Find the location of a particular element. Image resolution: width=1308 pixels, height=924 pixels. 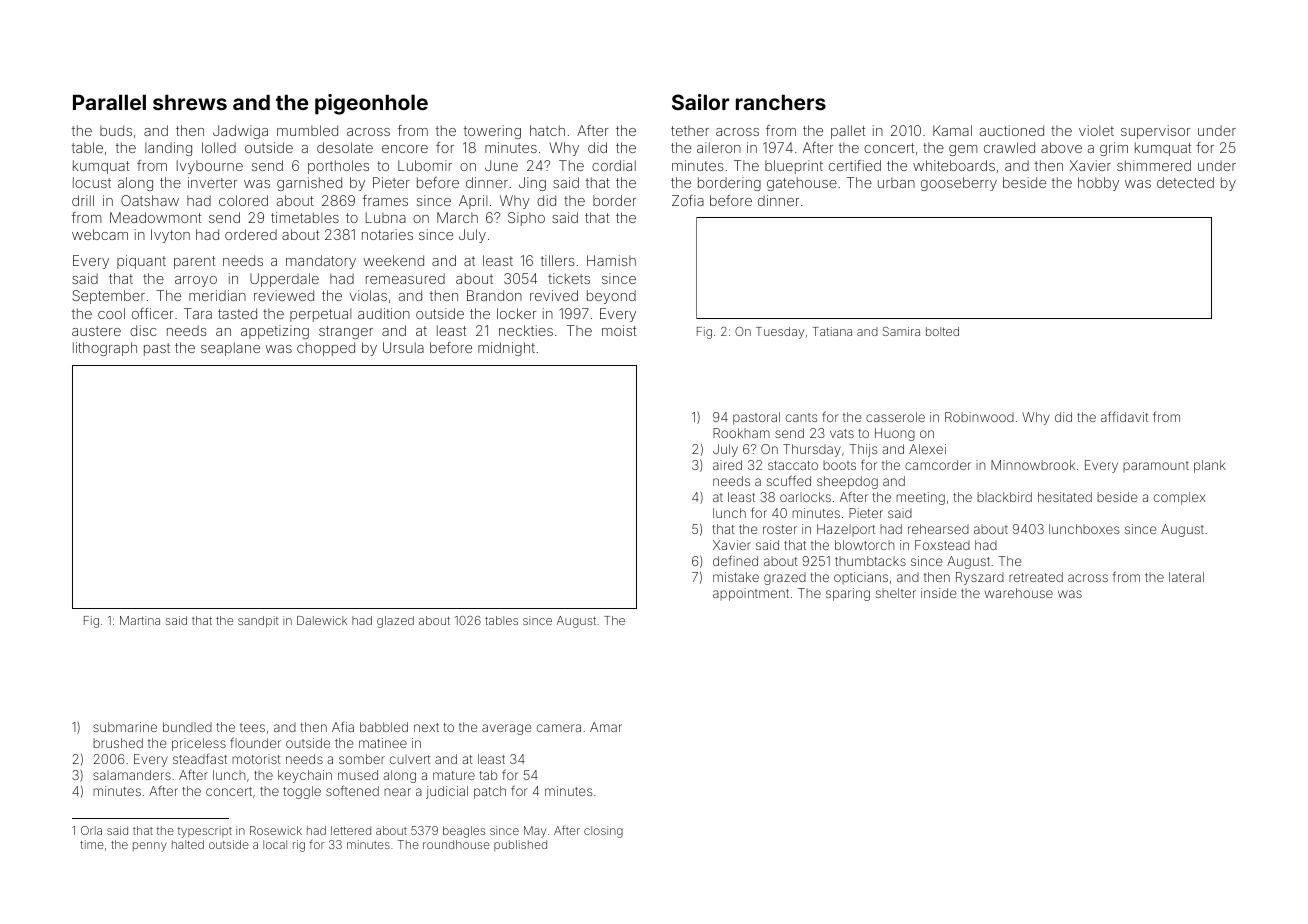

gatehouse is located at coordinates (802, 184).
